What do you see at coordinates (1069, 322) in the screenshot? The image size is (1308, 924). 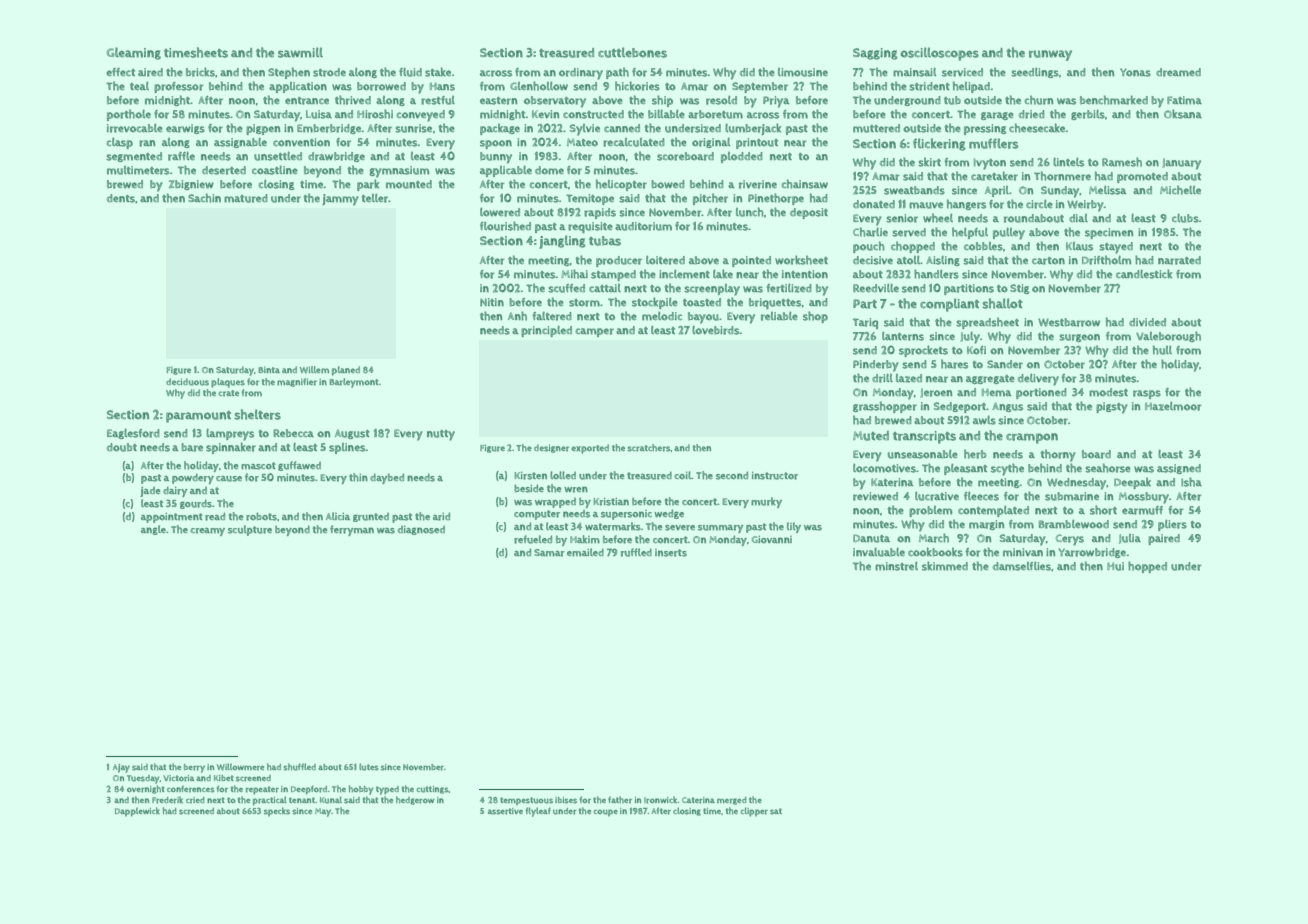 I see `Westbarrow` at bounding box center [1069, 322].
